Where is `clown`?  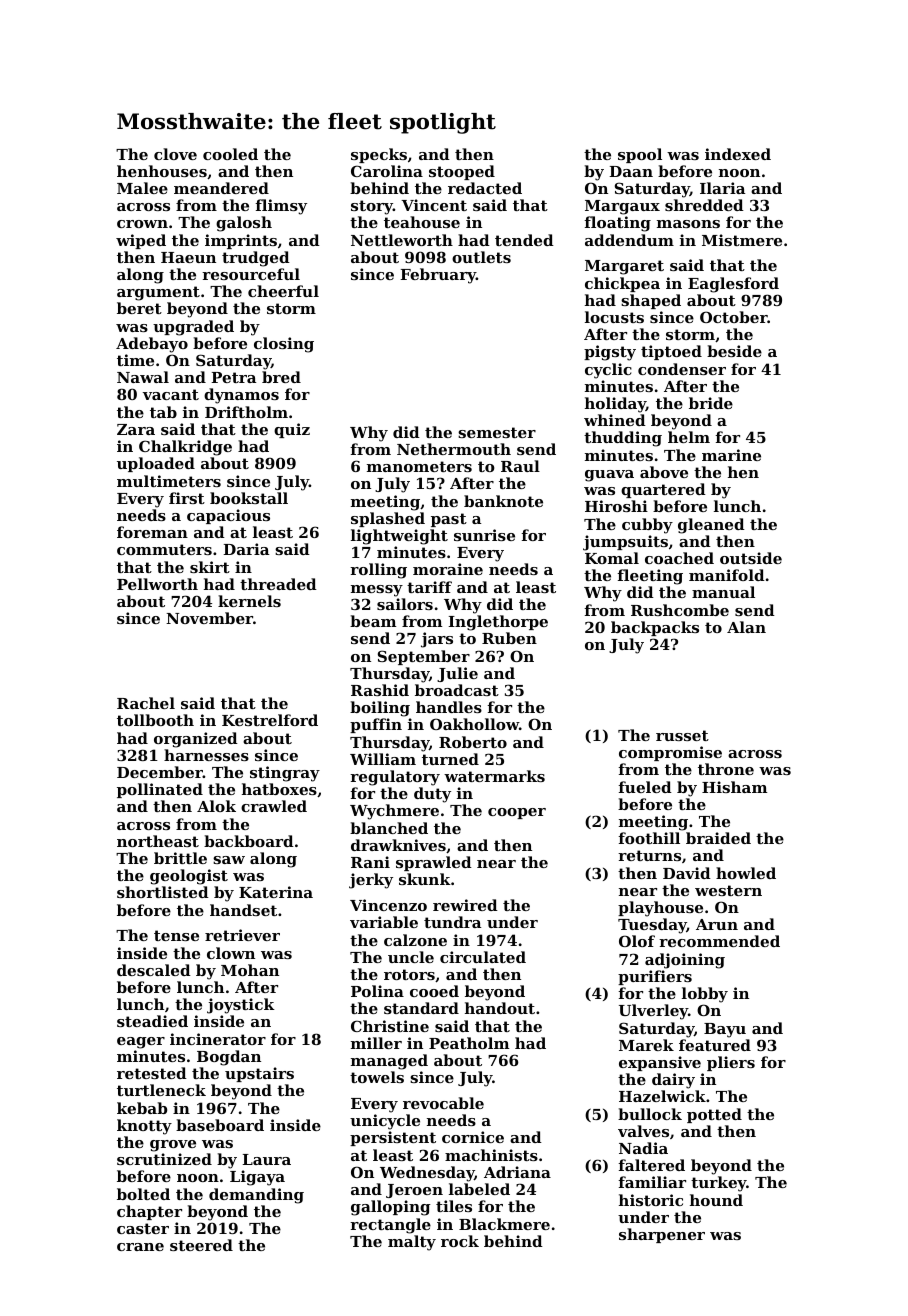
clown is located at coordinates (231, 953).
